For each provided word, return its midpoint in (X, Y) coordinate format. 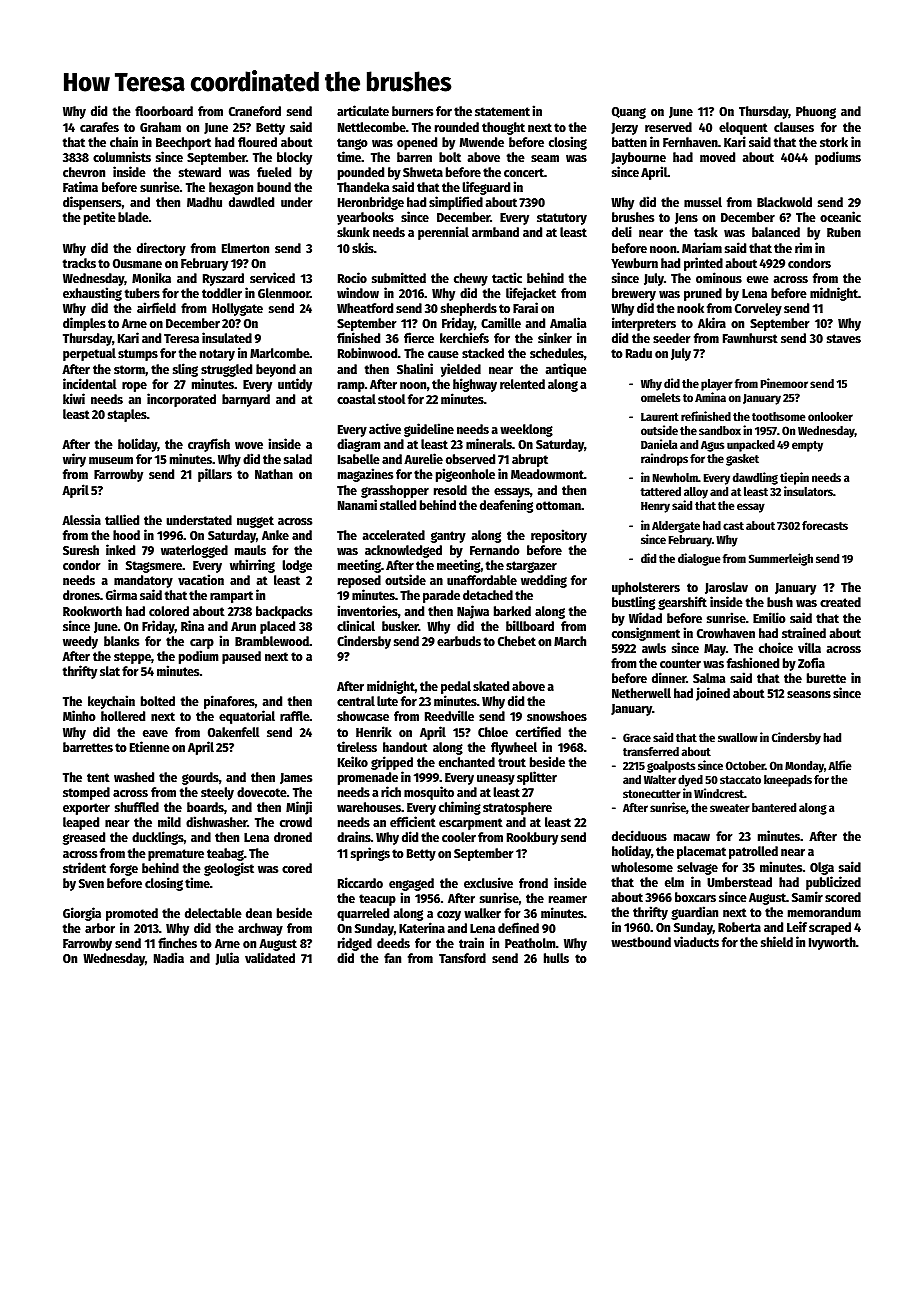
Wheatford (365, 308)
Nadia (169, 957)
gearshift (682, 603)
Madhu (204, 202)
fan (392, 958)
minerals (489, 443)
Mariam (702, 247)
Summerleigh (781, 559)
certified (538, 731)
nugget (255, 522)
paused (241, 657)
